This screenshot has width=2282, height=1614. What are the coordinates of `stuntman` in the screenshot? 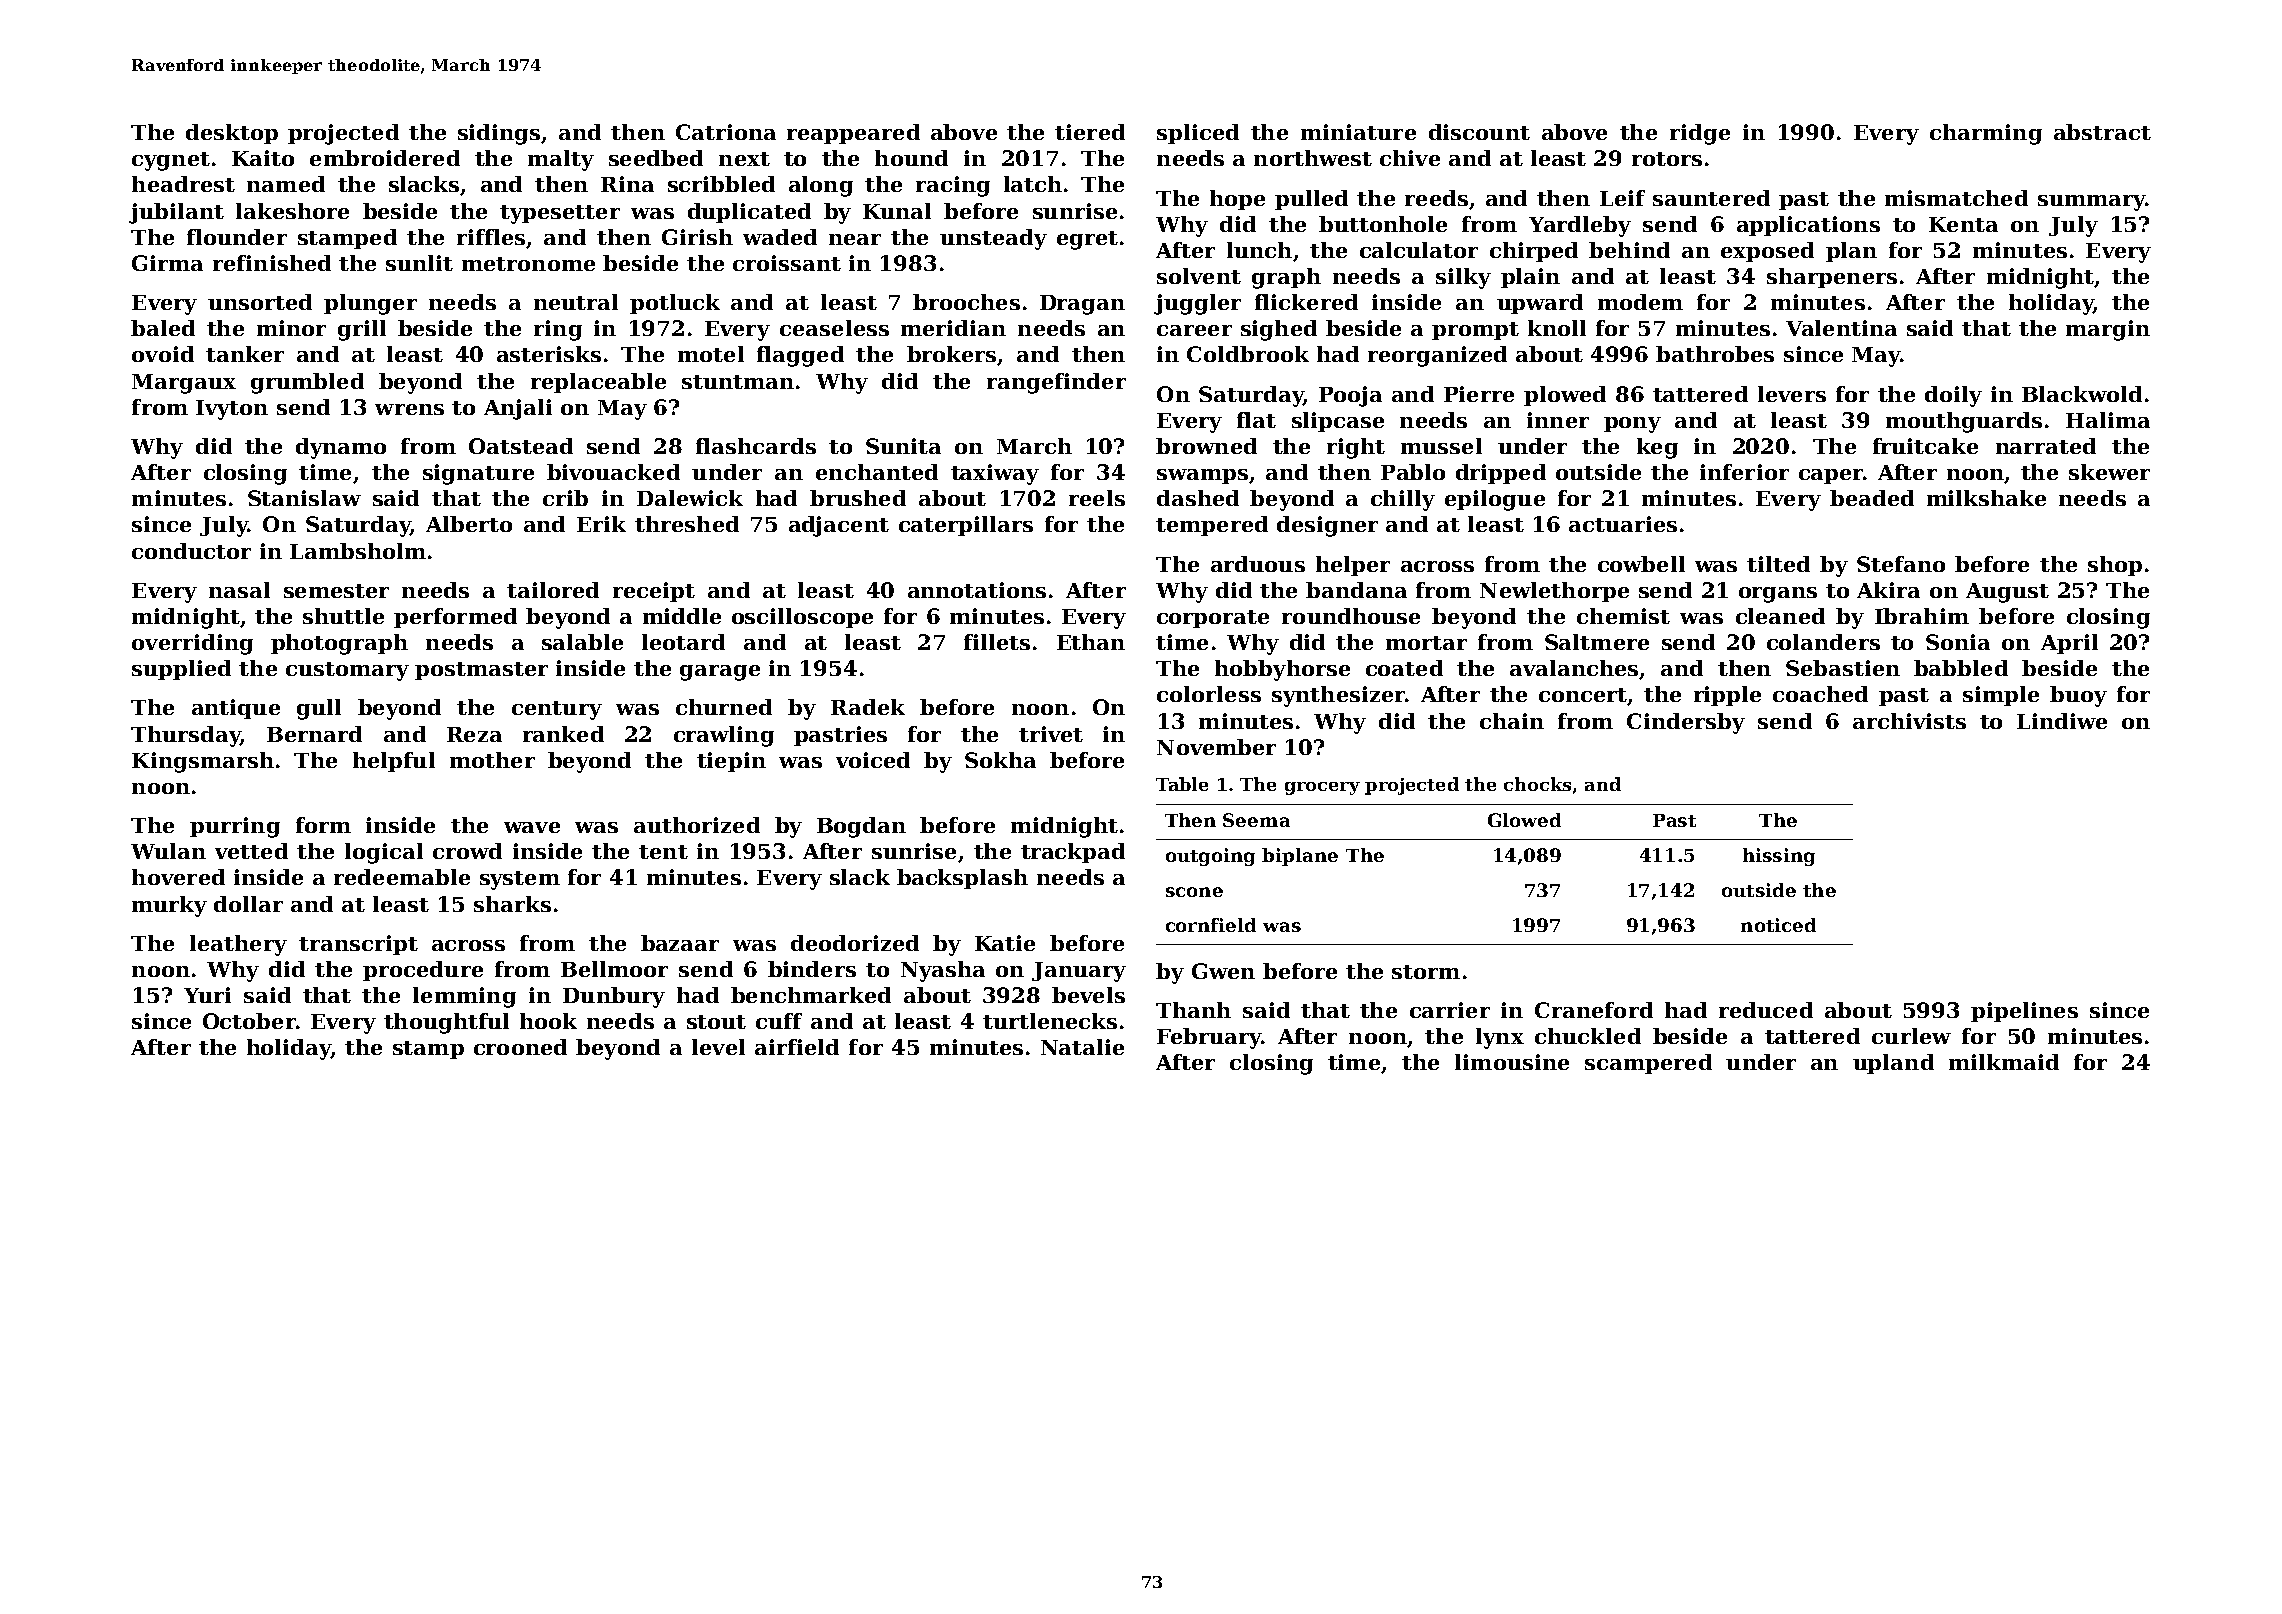 It's located at (738, 382).
